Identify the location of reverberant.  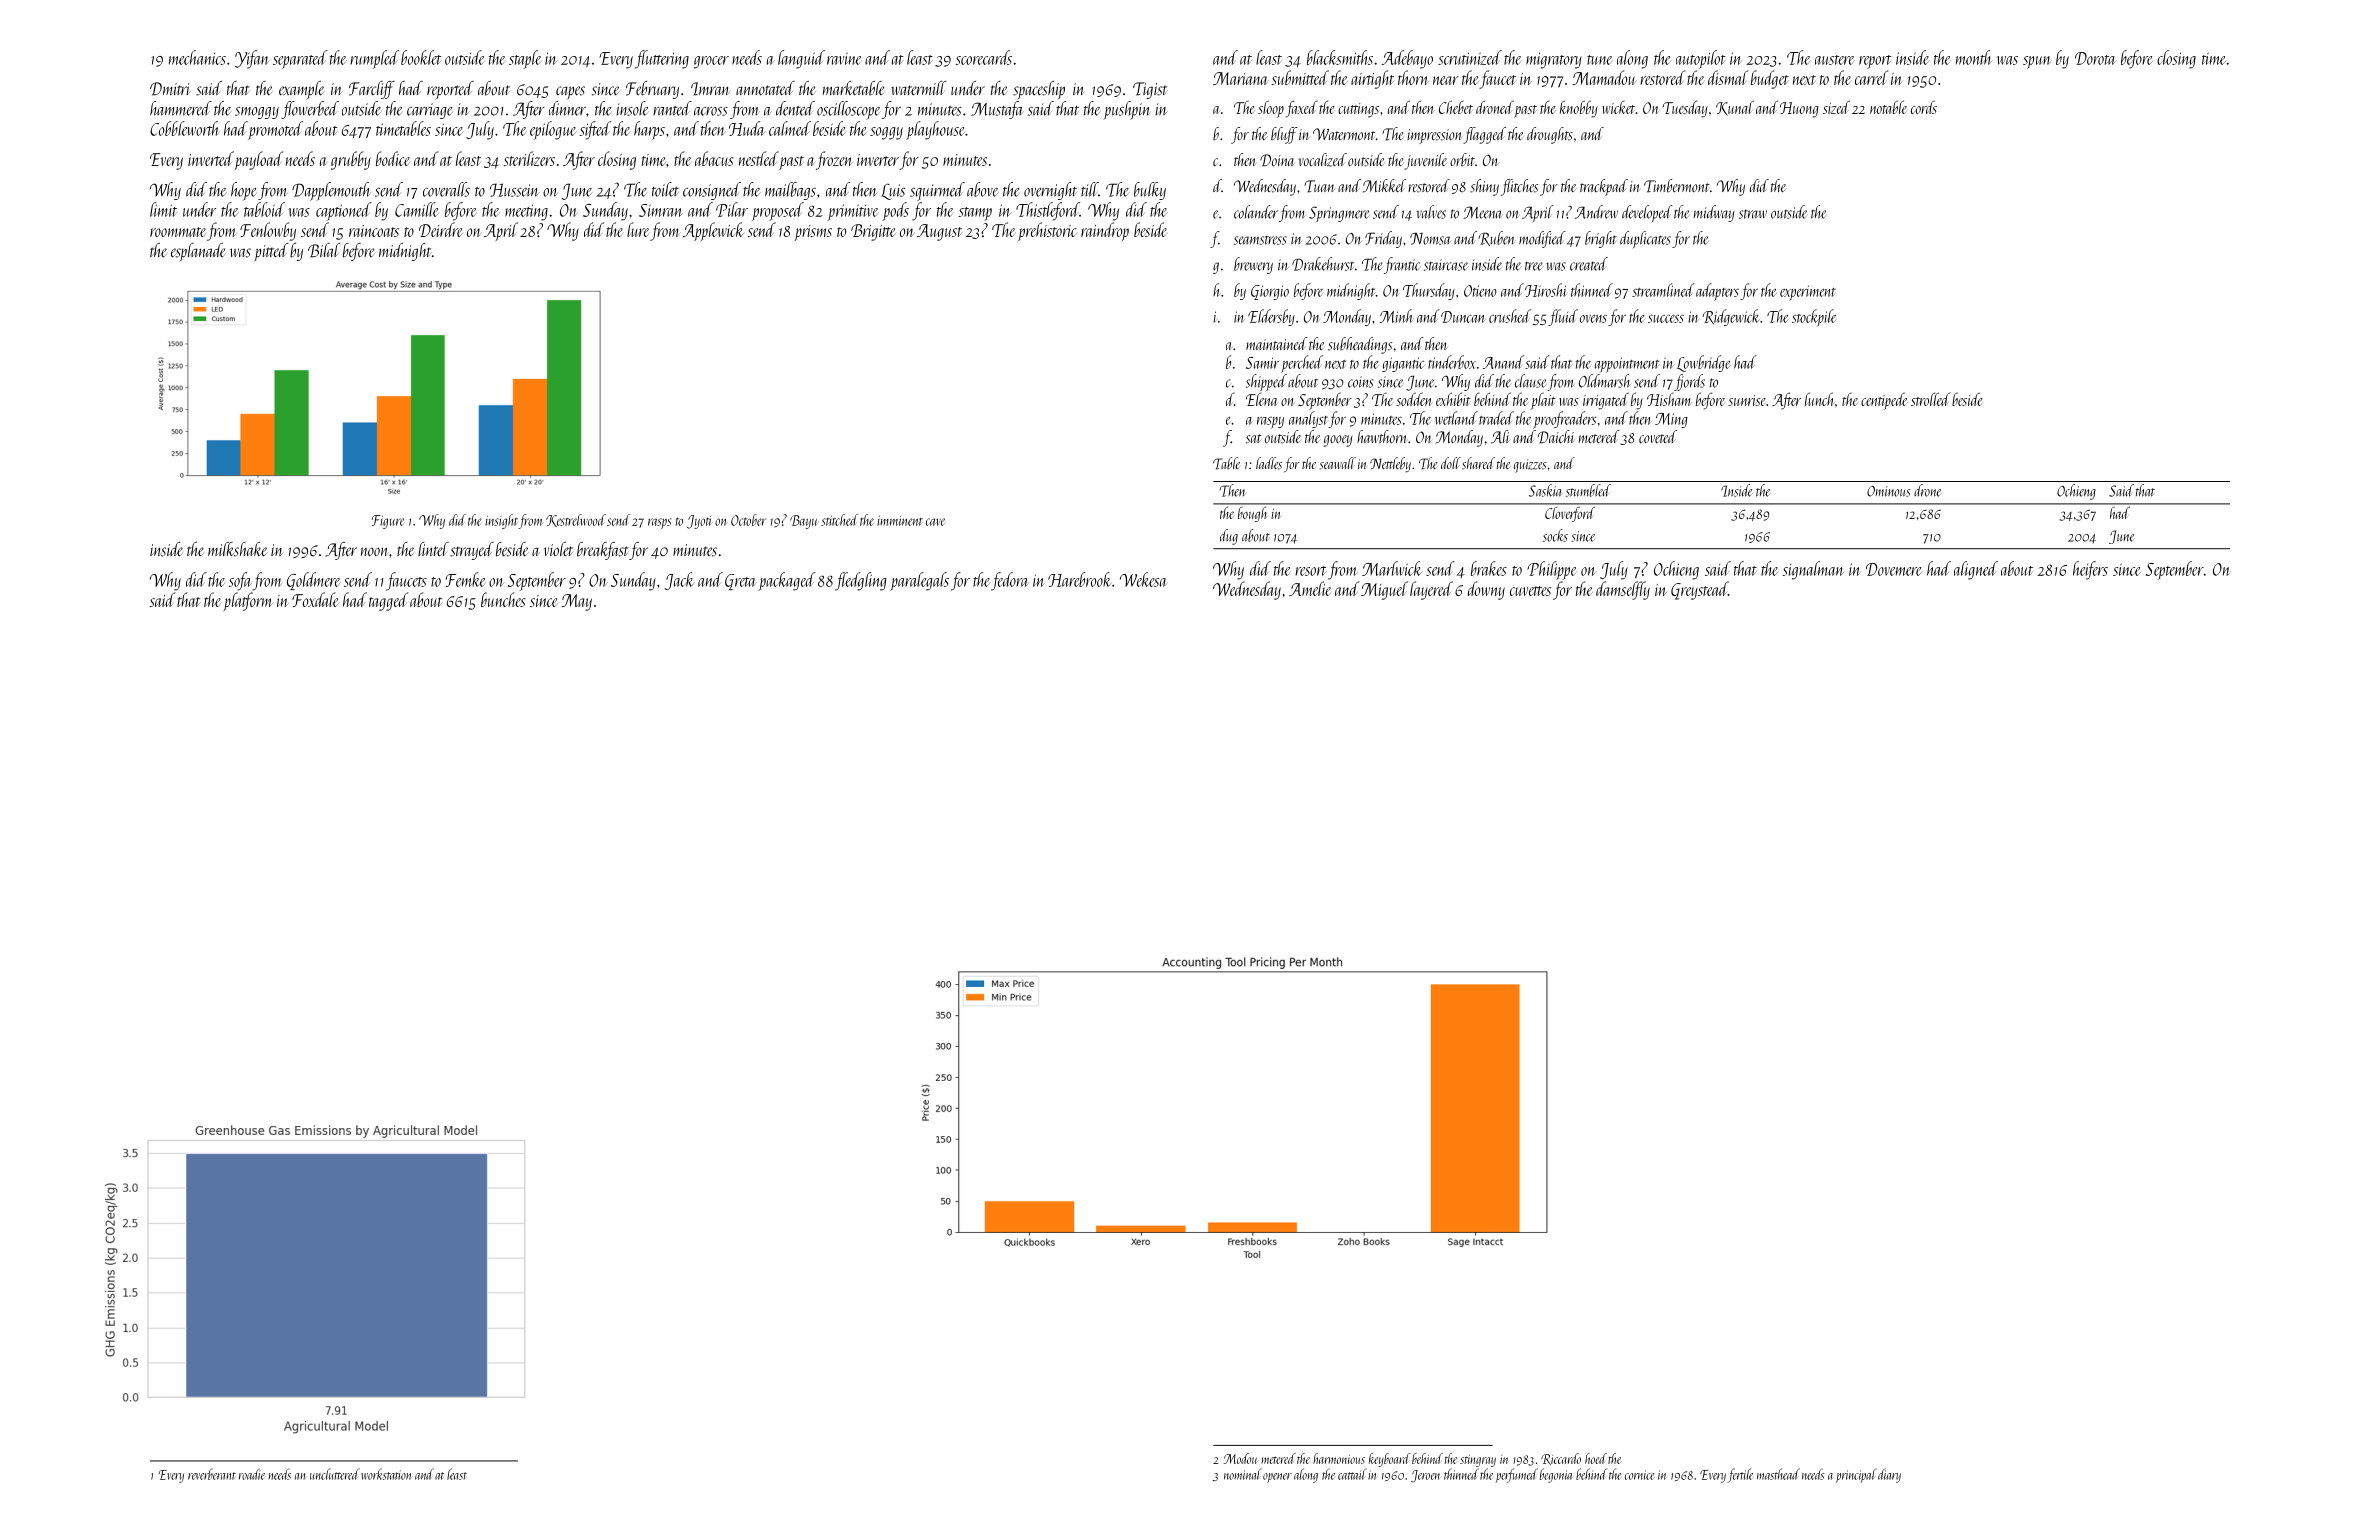
(212, 1474).
